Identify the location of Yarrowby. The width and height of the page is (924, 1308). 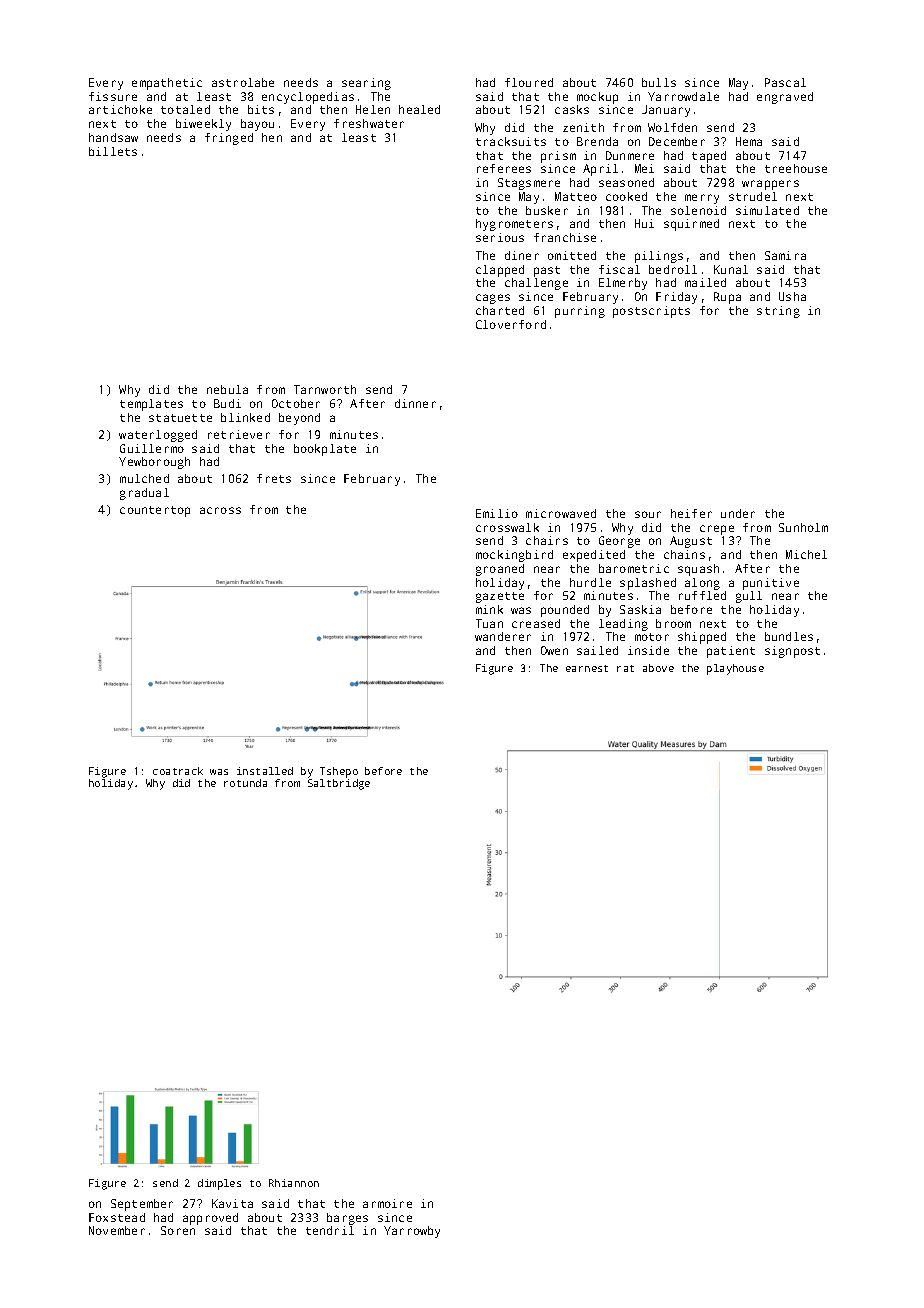
(412, 1232).
